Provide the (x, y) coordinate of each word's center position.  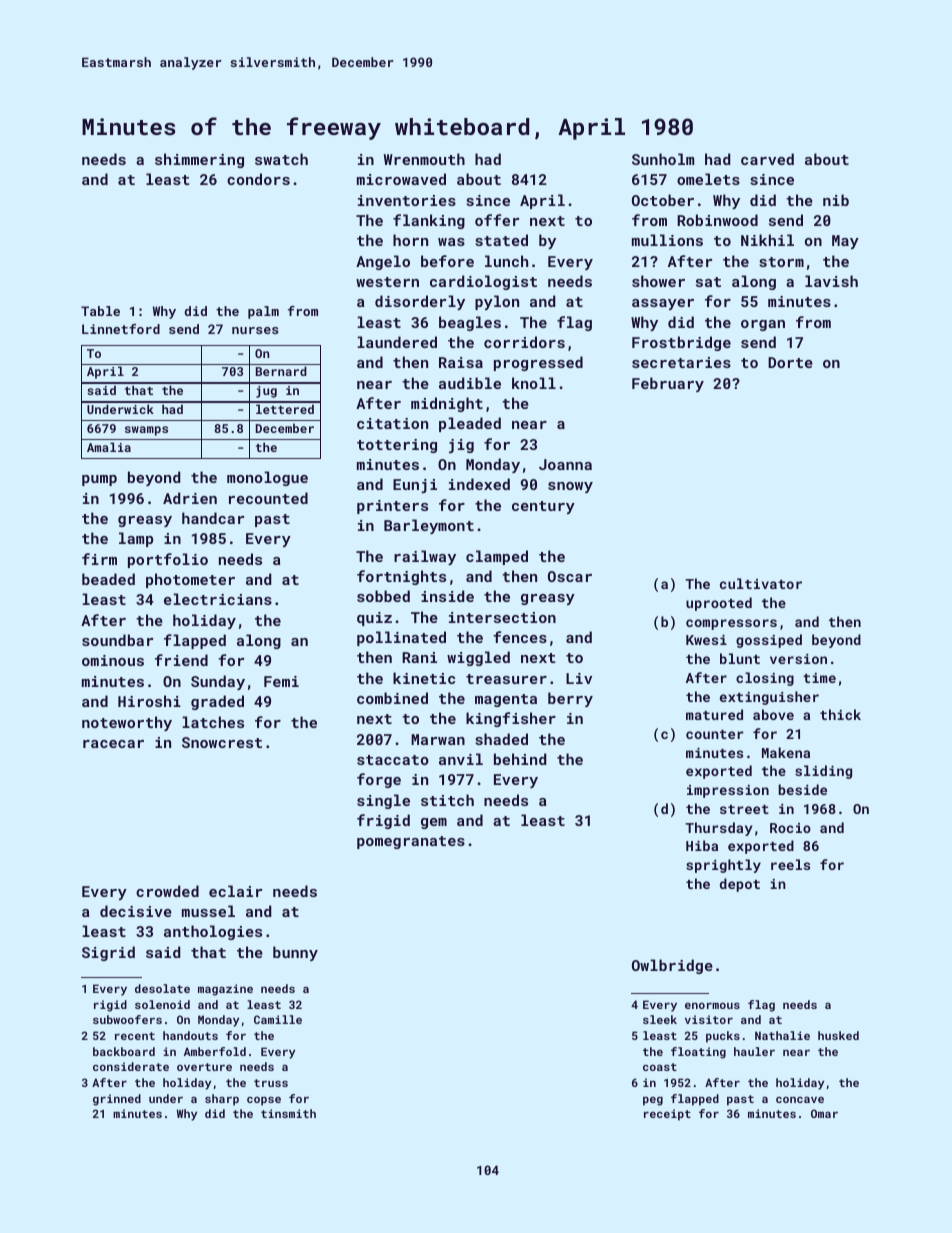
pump (99, 480)
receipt (667, 1115)
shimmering (199, 160)
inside (447, 596)
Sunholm (663, 159)
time (819, 678)
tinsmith (288, 1113)
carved (767, 159)
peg (653, 1101)
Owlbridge (672, 966)
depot (740, 885)
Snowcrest (222, 742)
